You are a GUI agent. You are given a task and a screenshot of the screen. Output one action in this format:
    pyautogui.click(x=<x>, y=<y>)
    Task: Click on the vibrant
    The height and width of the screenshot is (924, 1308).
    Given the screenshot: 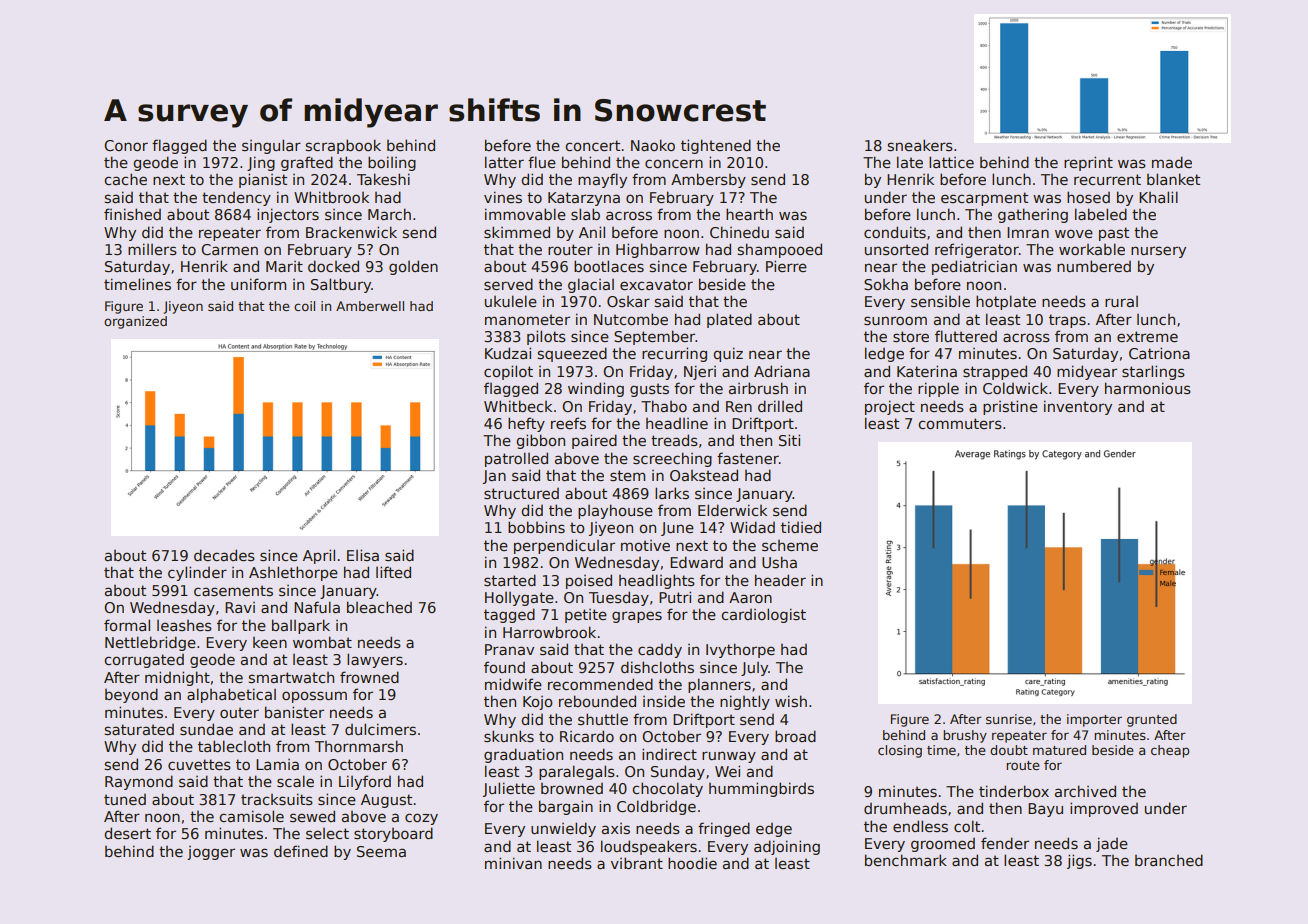 What is the action you would take?
    pyautogui.click(x=637, y=863)
